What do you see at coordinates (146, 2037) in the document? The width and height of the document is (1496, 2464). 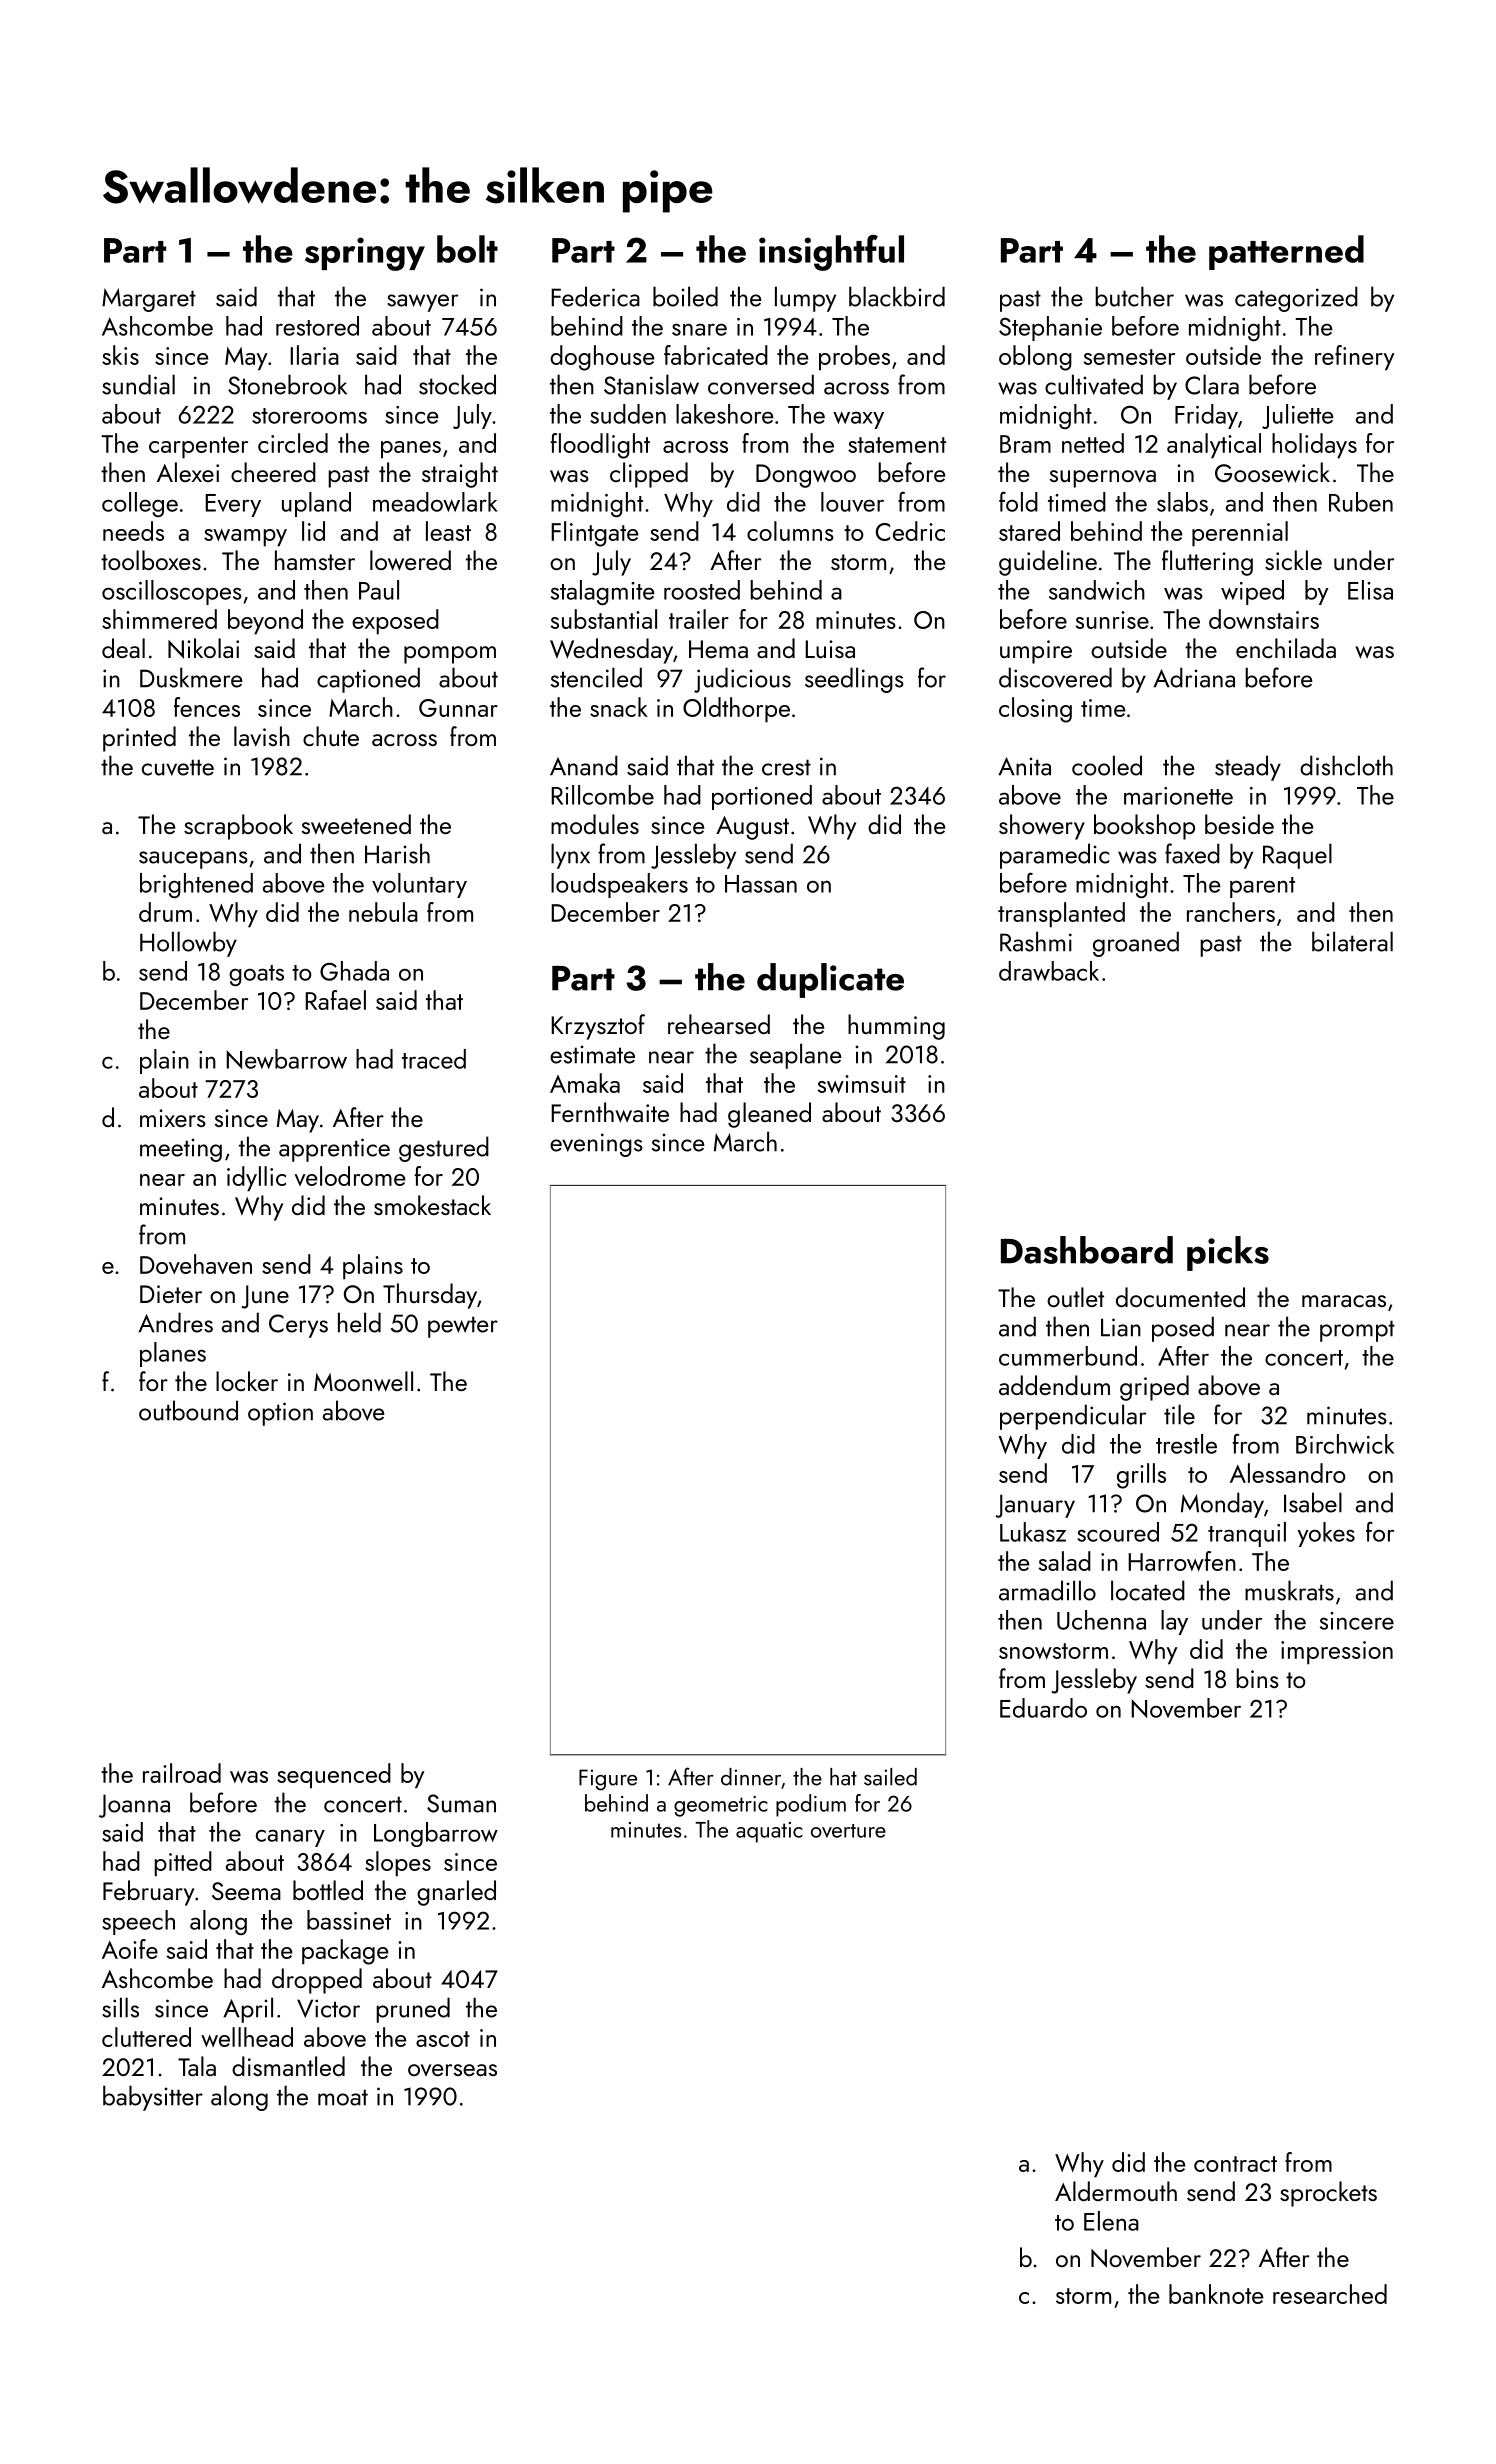 I see `cluttered` at bounding box center [146, 2037].
